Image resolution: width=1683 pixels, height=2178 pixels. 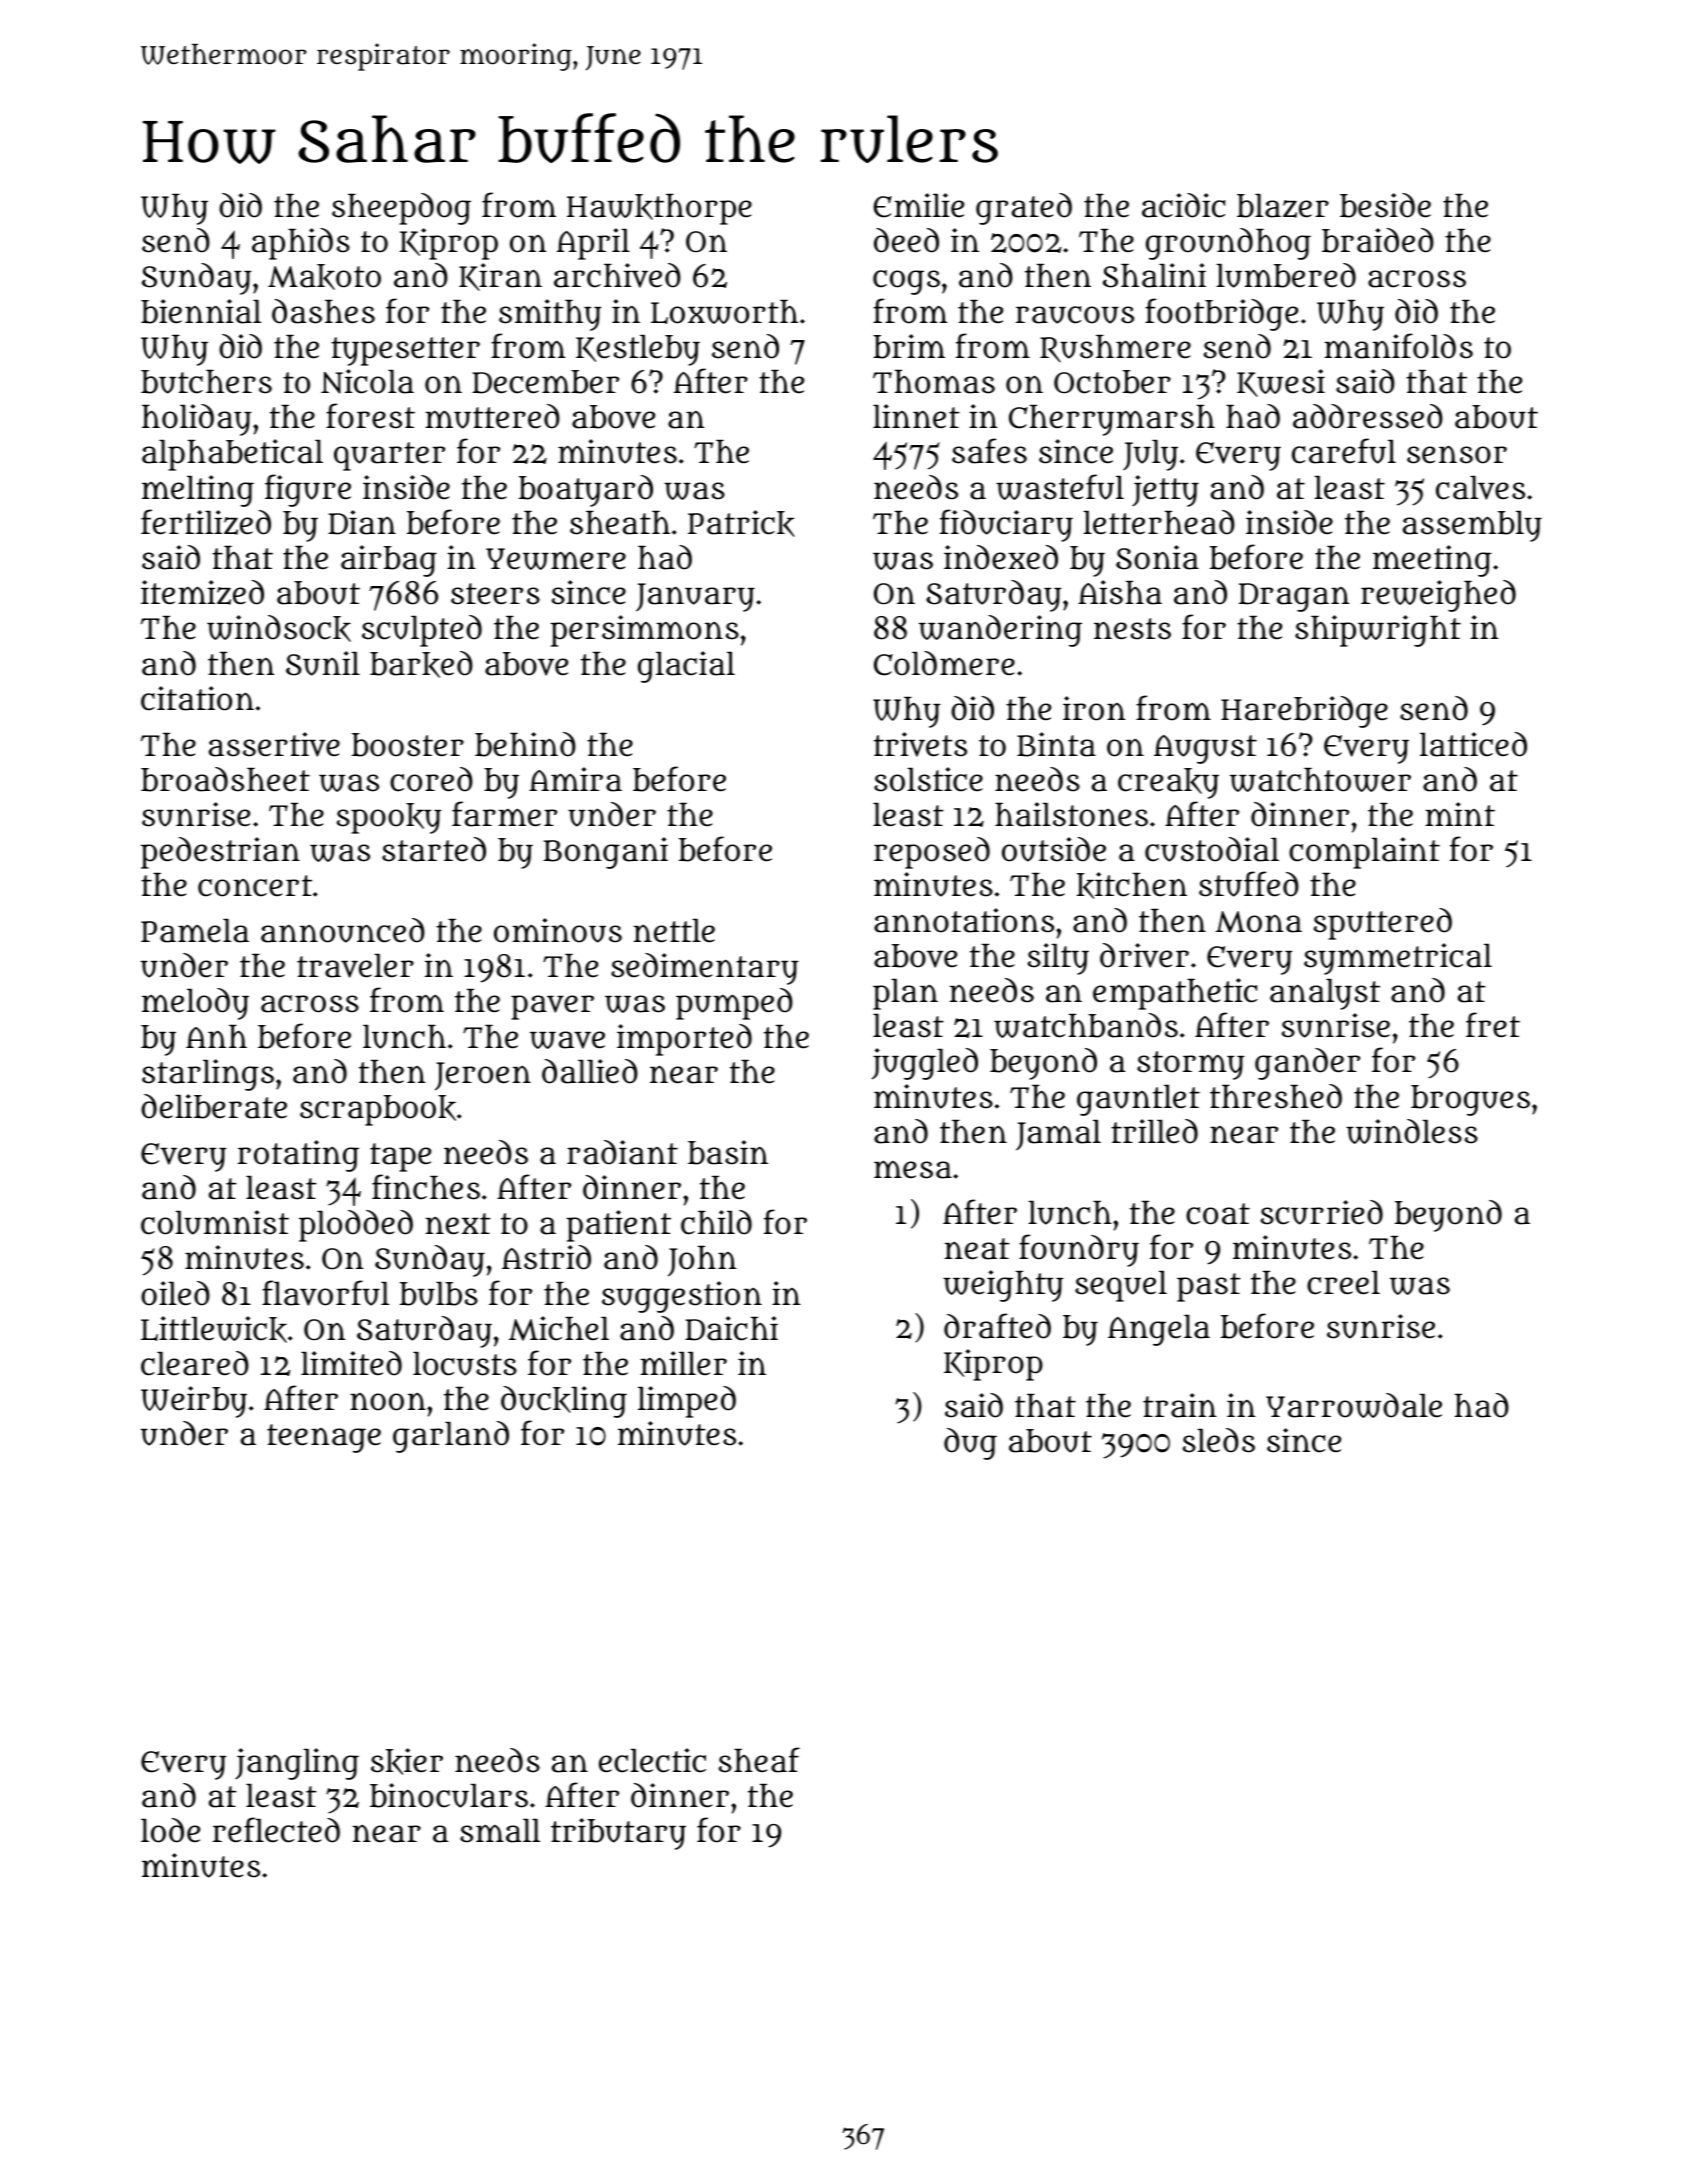 I want to click on sheepdog, so click(x=401, y=209).
